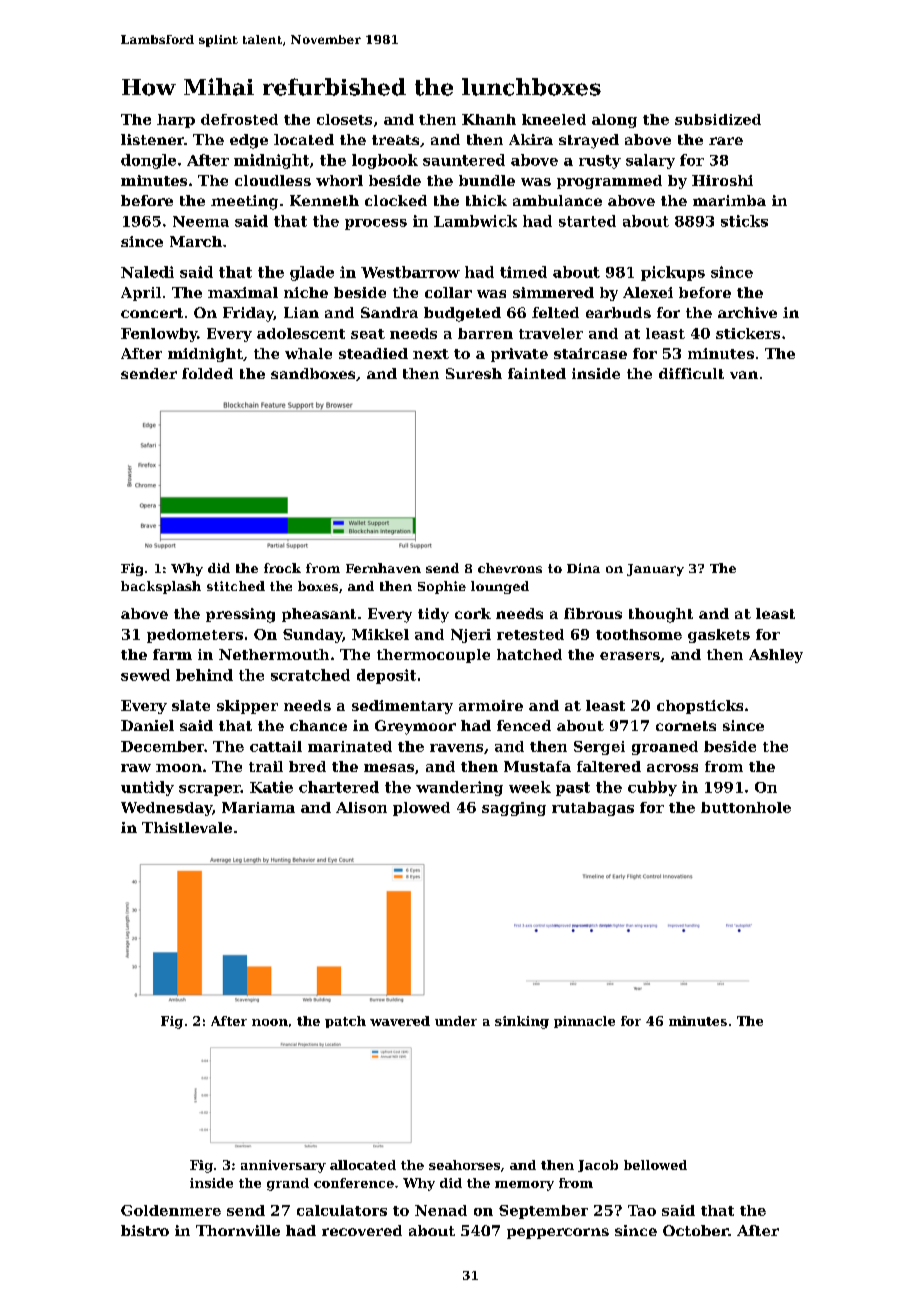 Image resolution: width=924 pixels, height=1308 pixels. What do you see at coordinates (152, 139) in the page?
I see `listener` at bounding box center [152, 139].
